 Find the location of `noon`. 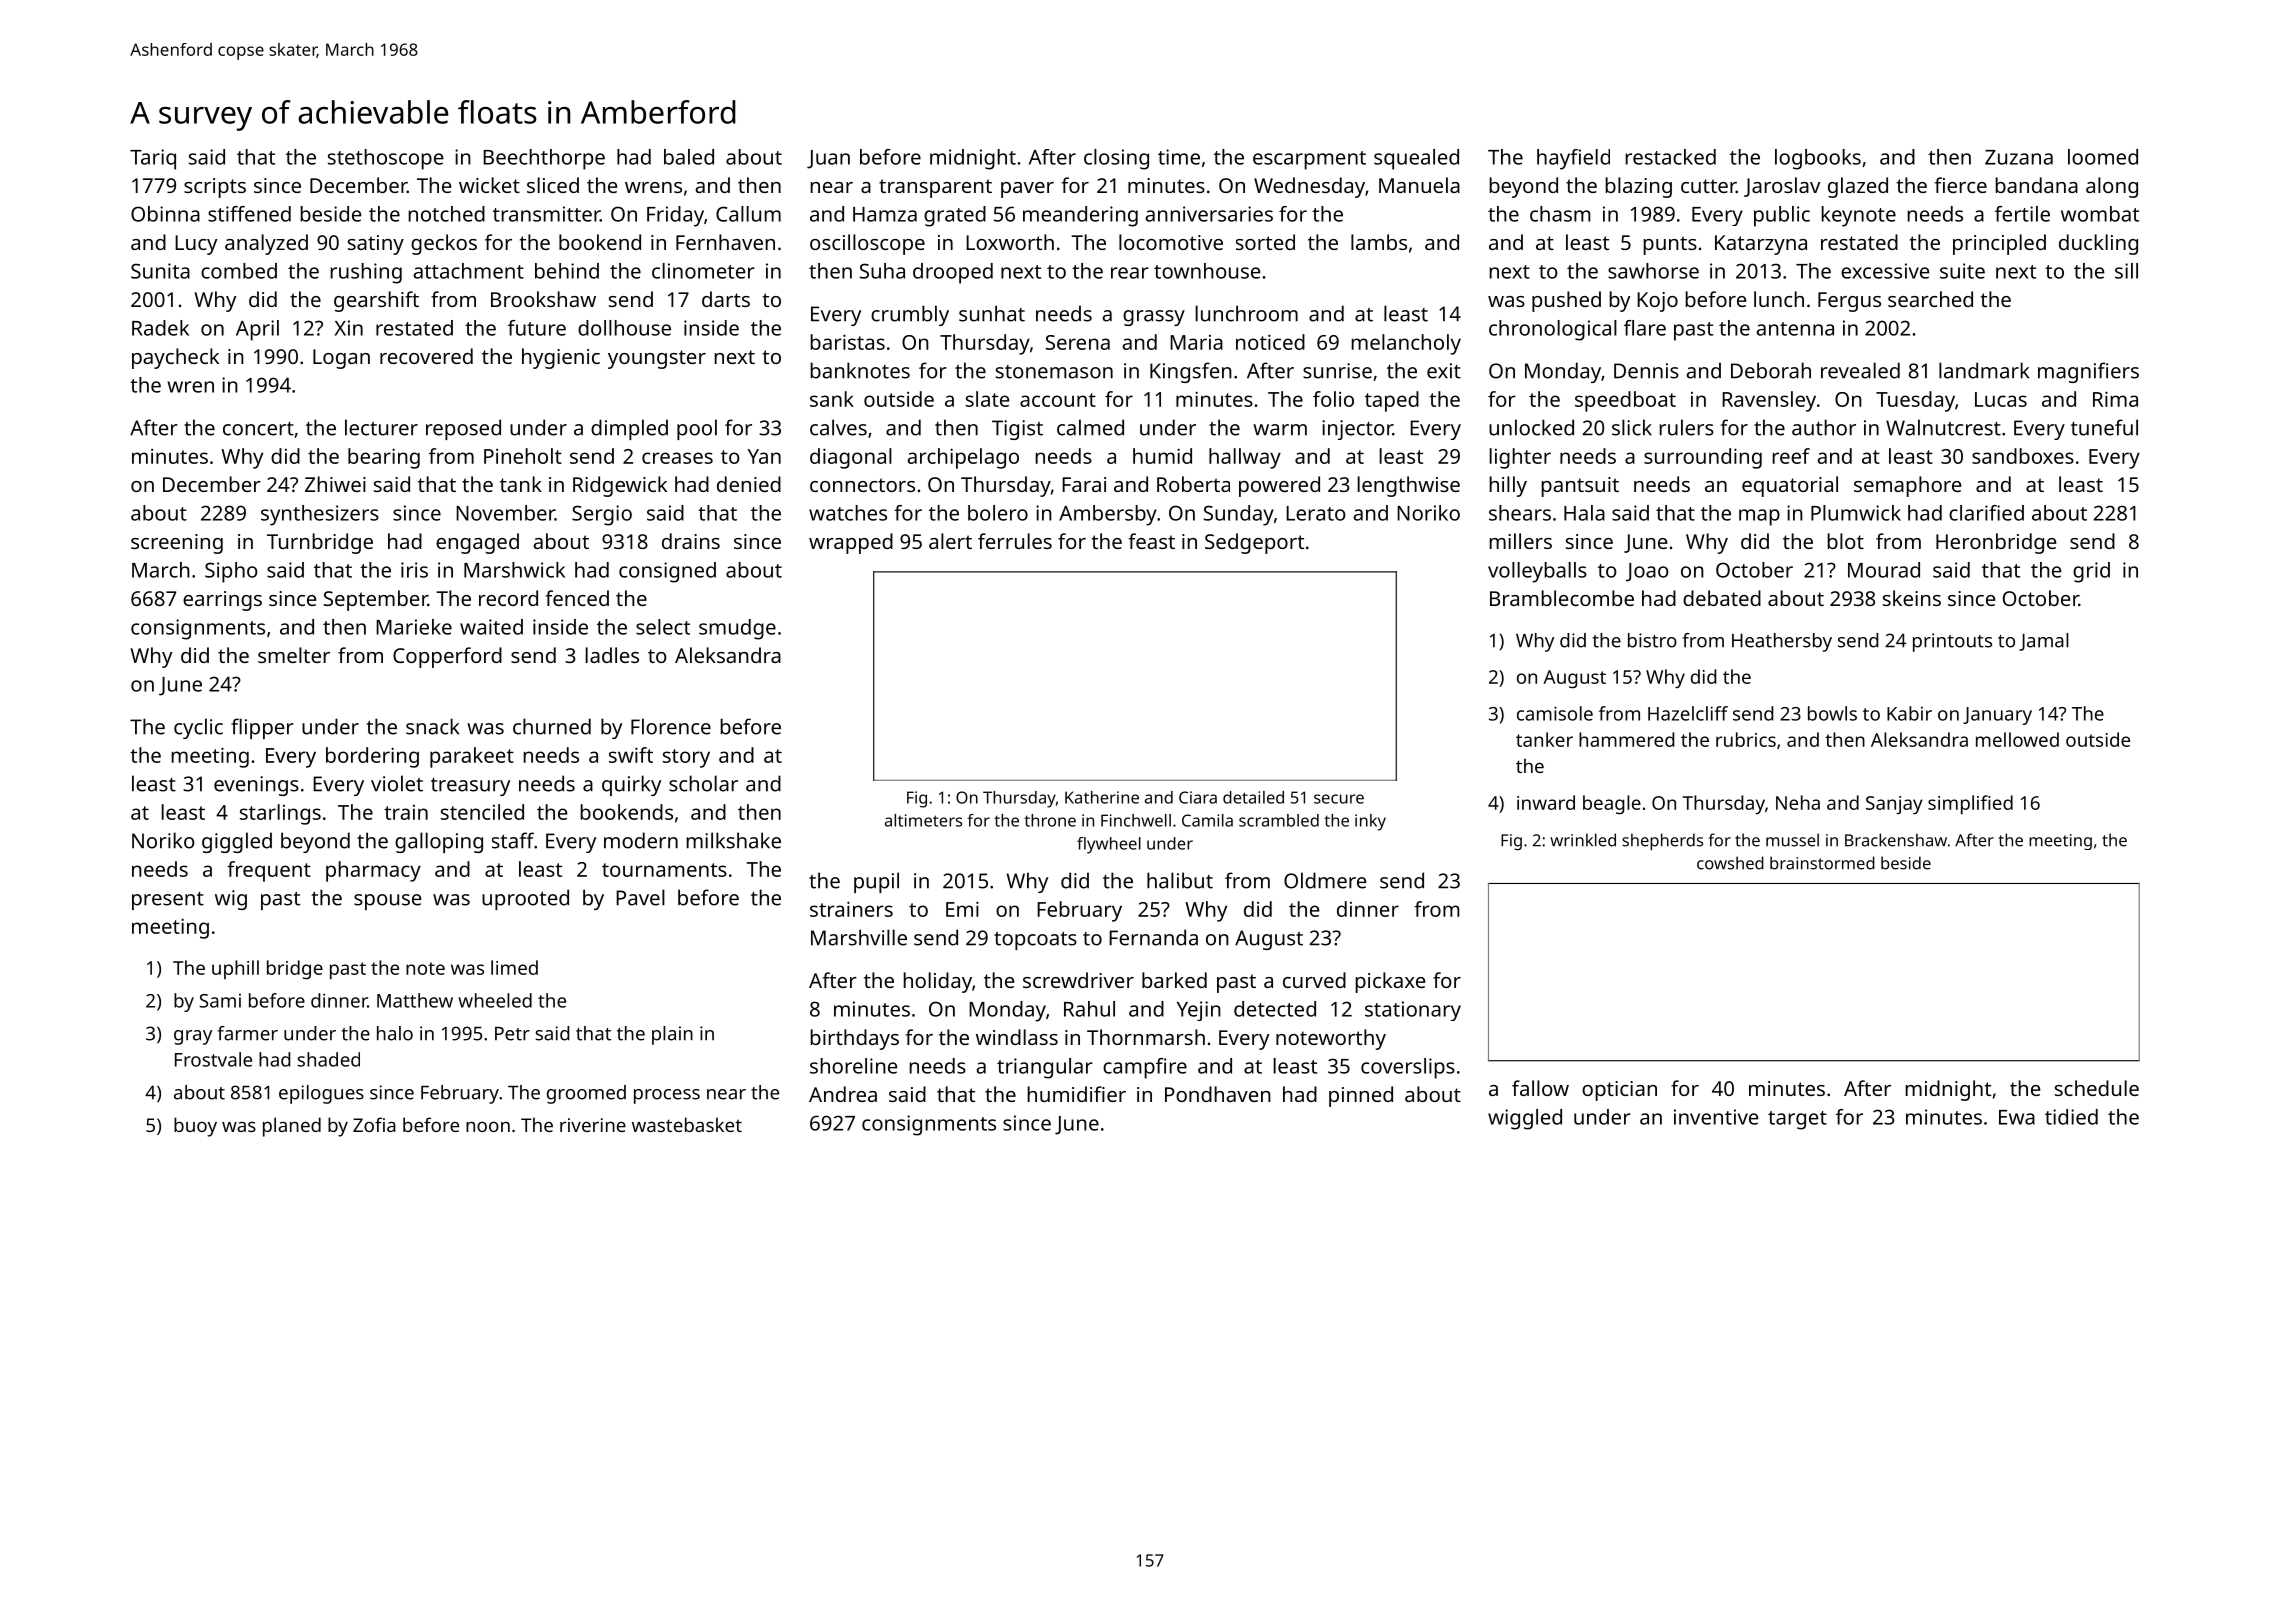

noon is located at coordinates (488, 1126).
